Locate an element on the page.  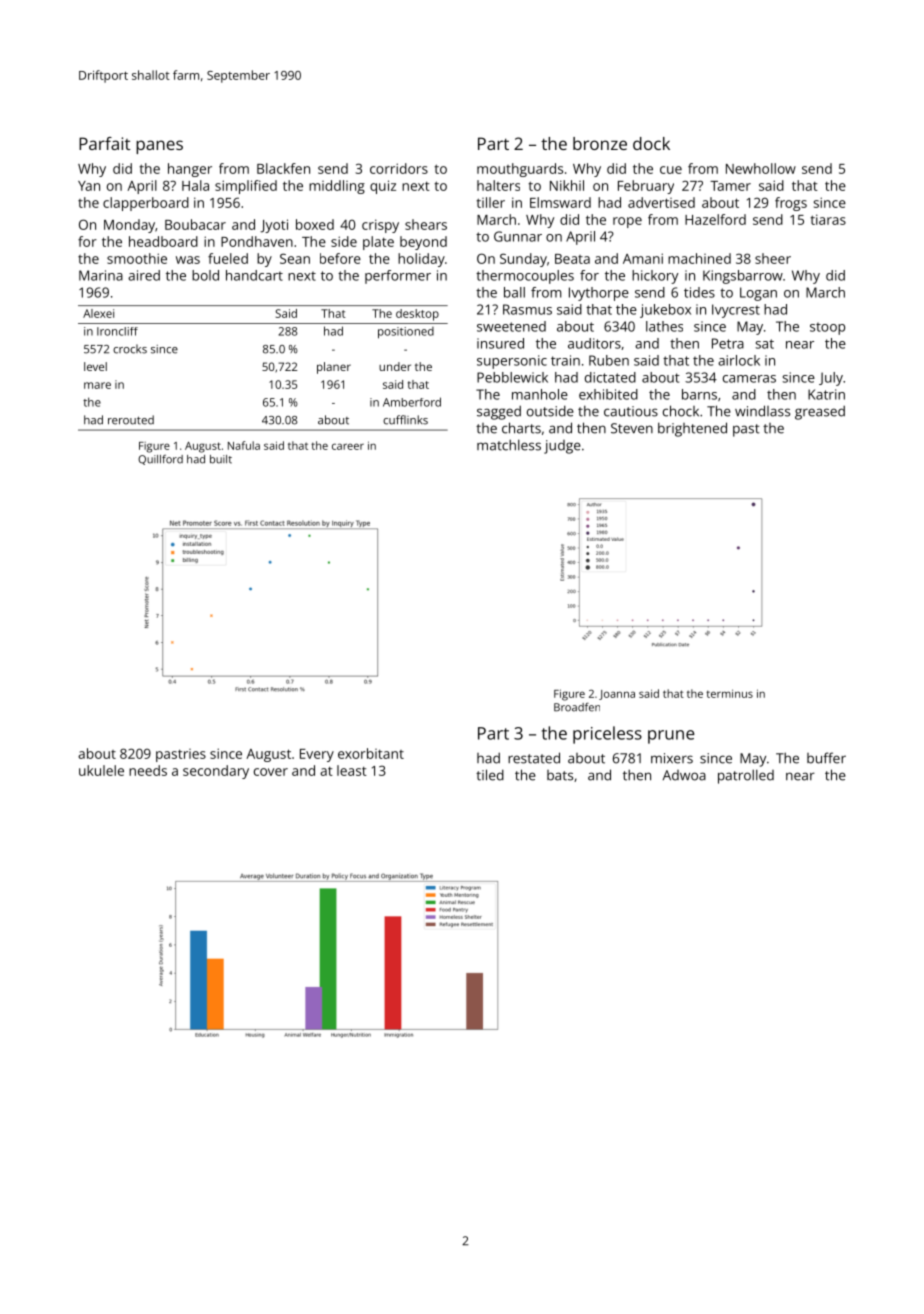
corridors is located at coordinates (399, 168).
